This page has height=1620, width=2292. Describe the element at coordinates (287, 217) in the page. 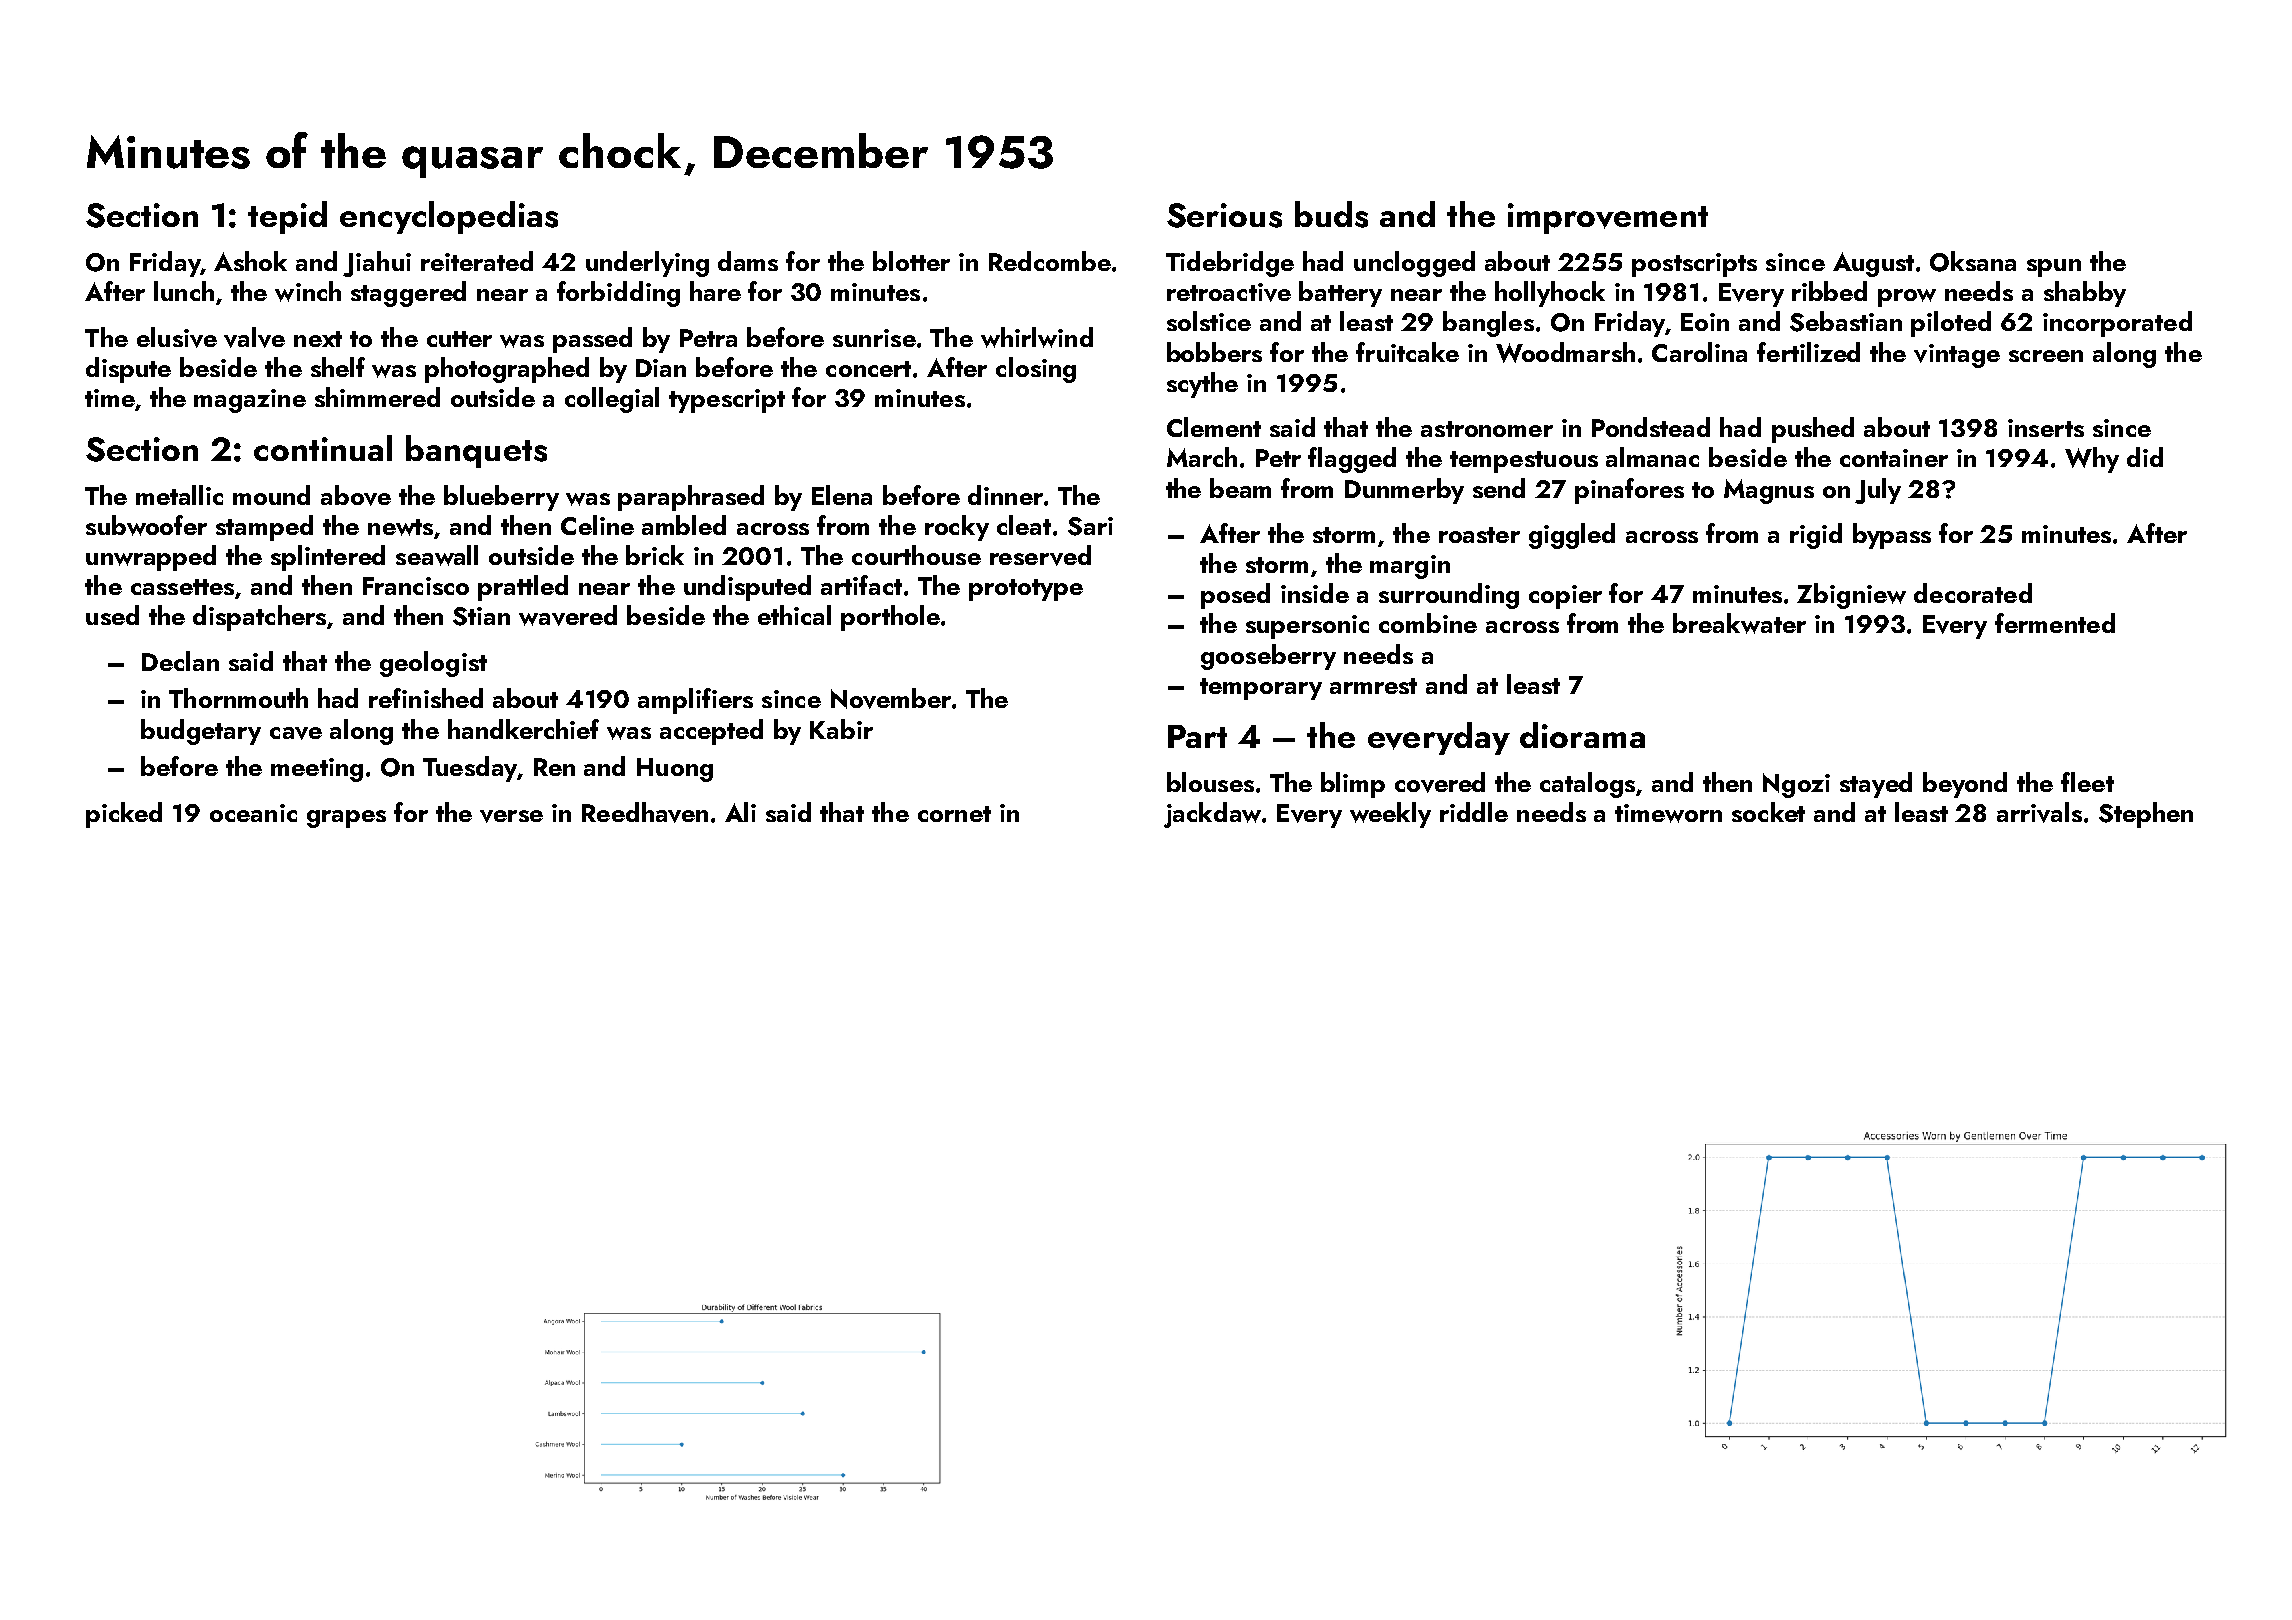

I see `tepid` at that location.
